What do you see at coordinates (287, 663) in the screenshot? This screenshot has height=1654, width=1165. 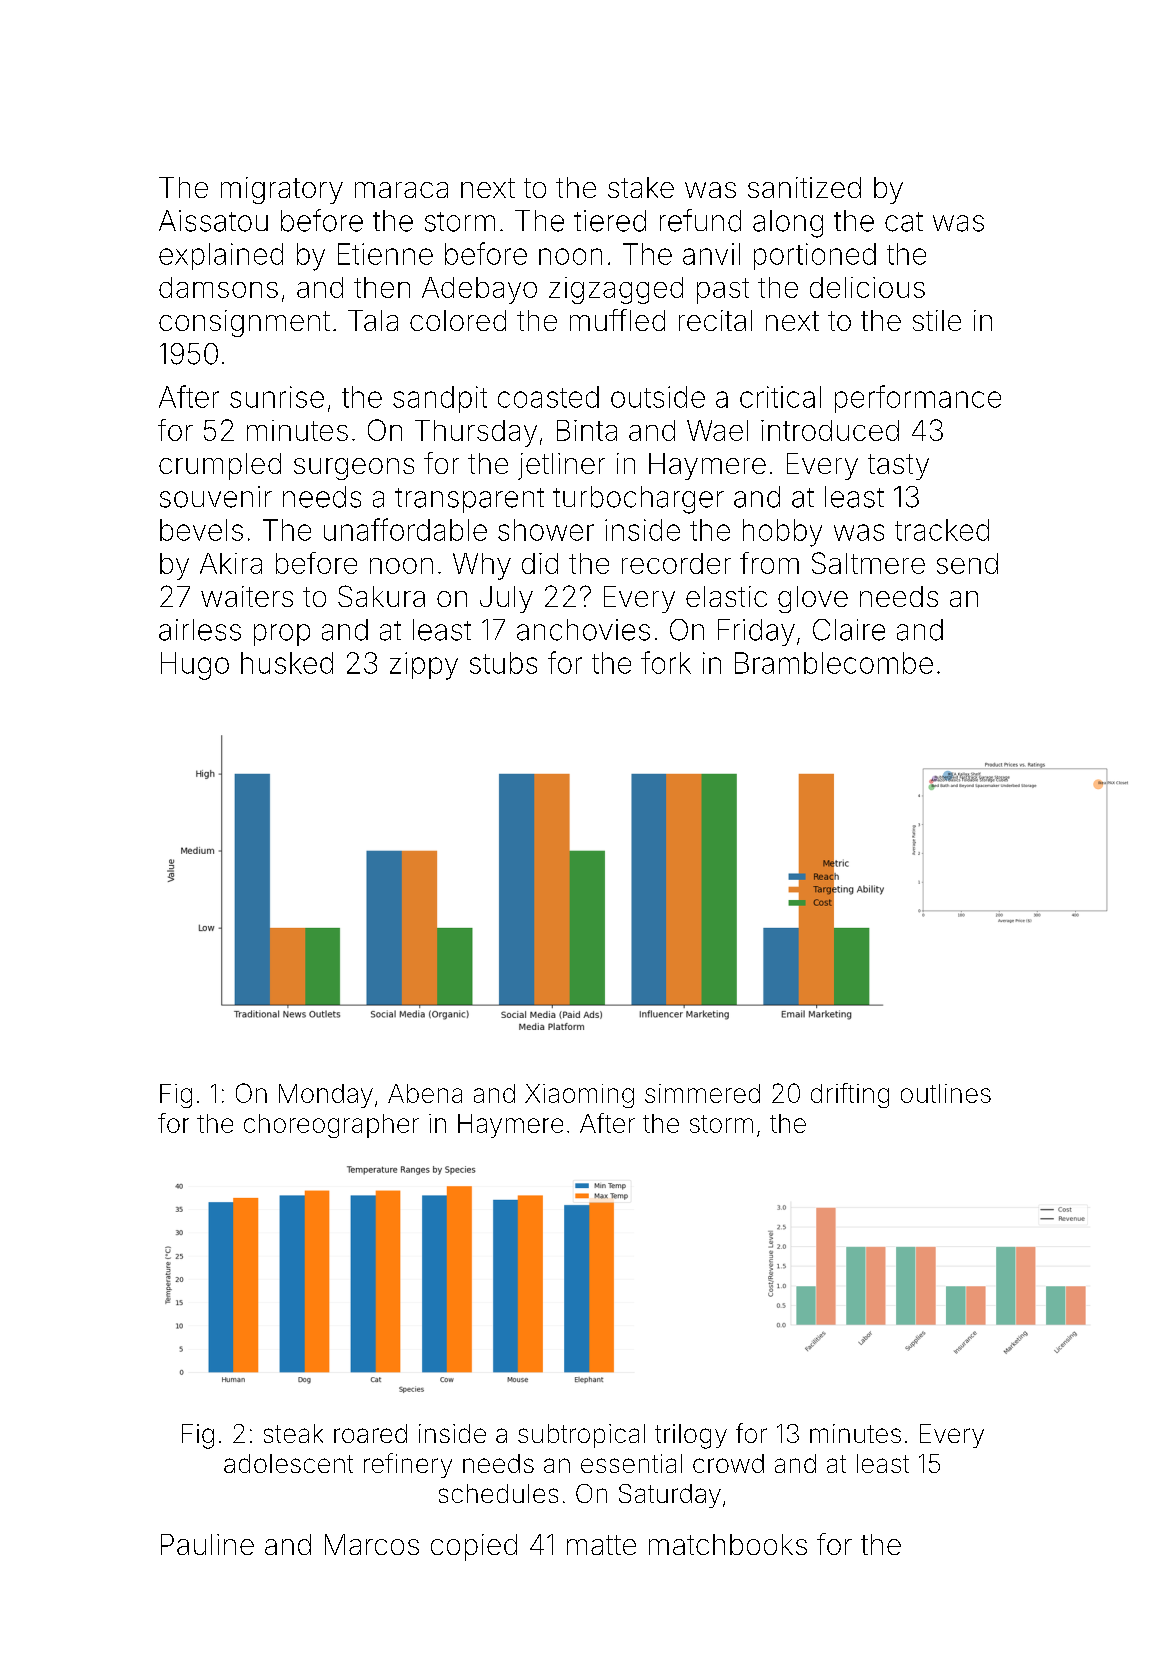 I see `husked` at bounding box center [287, 663].
